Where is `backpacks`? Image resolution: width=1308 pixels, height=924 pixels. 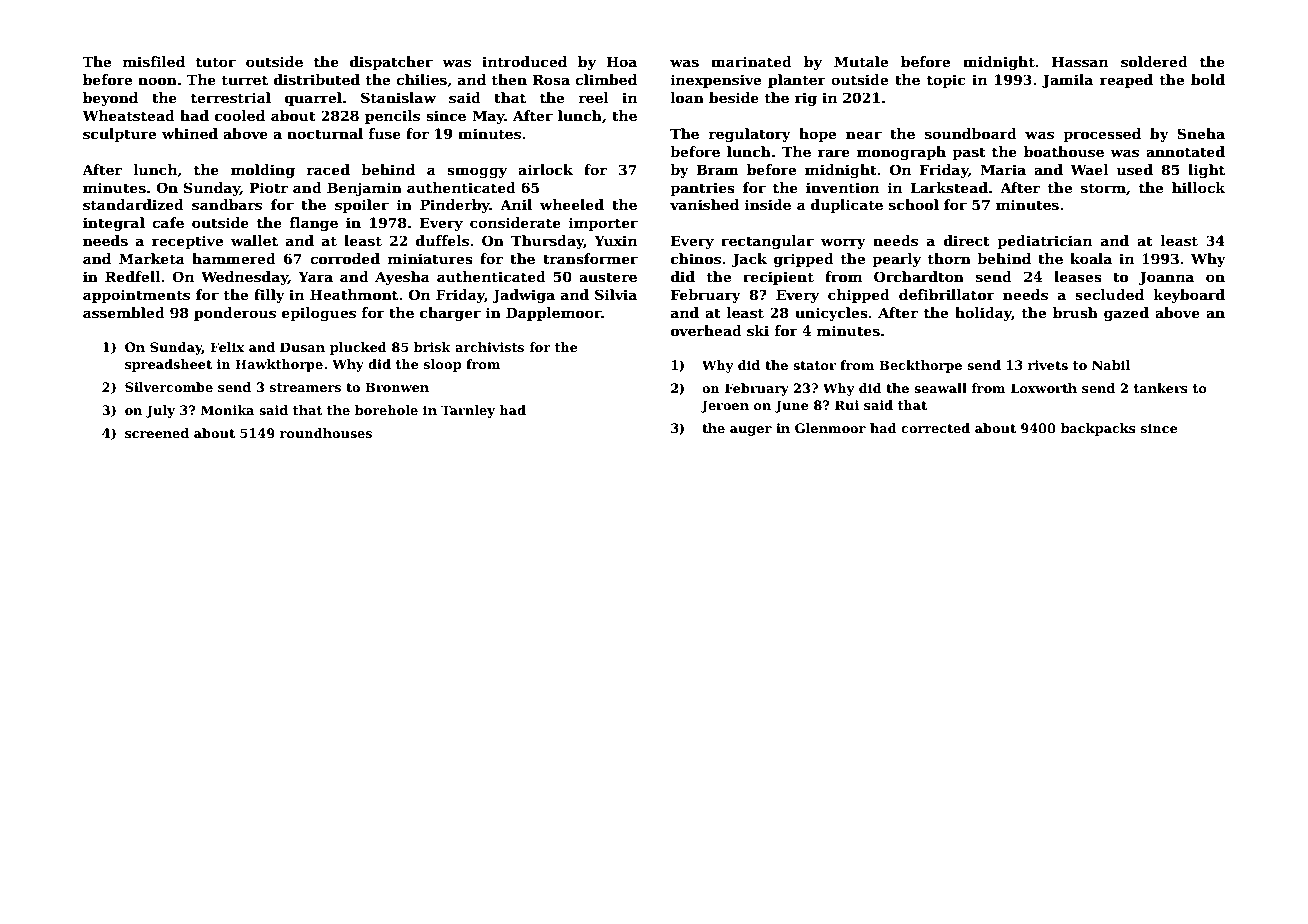
backpacks is located at coordinates (1098, 429).
